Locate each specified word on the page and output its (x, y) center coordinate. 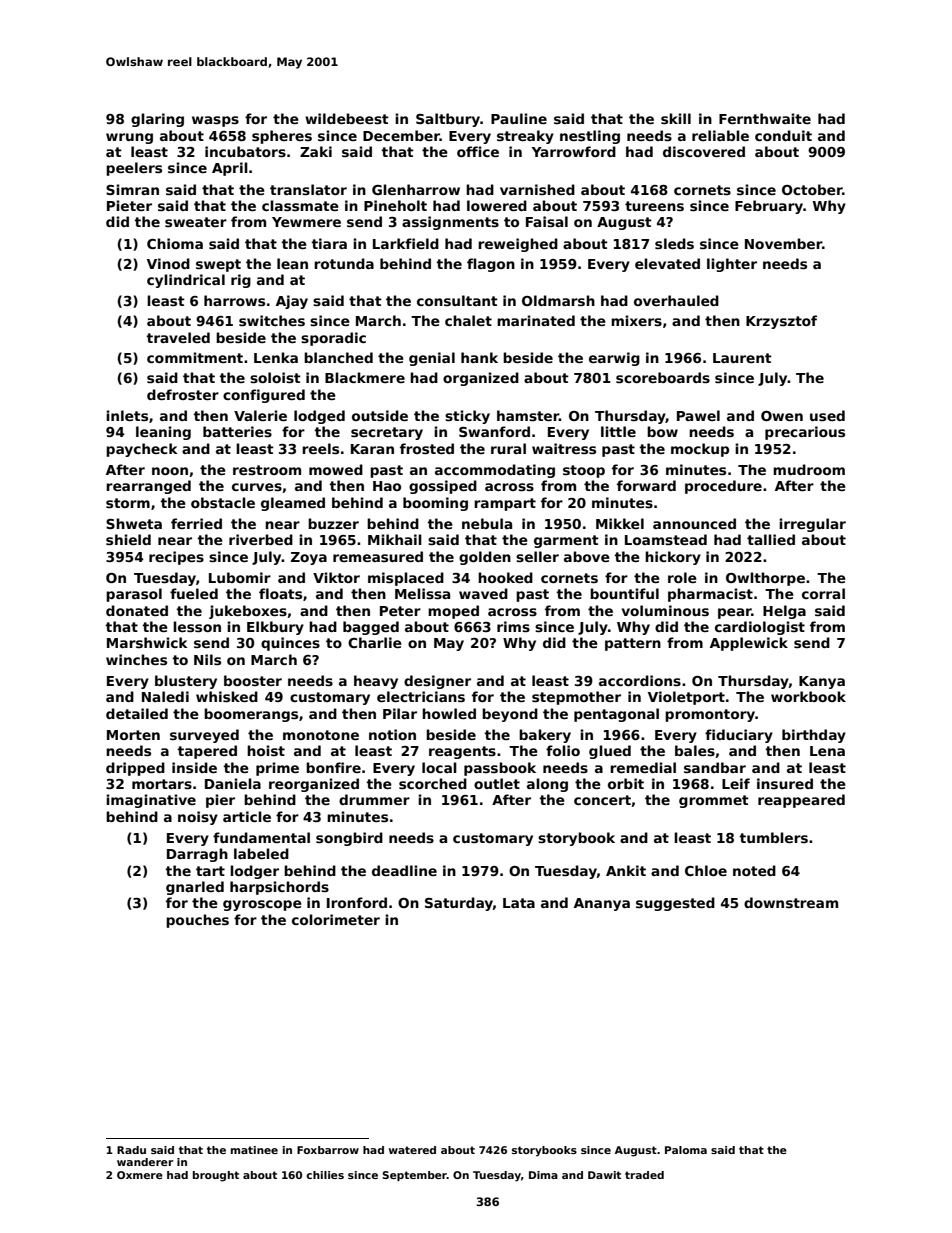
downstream (791, 902)
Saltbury (448, 120)
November (783, 243)
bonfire (333, 767)
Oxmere (140, 1175)
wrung (129, 138)
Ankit (626, 870)
